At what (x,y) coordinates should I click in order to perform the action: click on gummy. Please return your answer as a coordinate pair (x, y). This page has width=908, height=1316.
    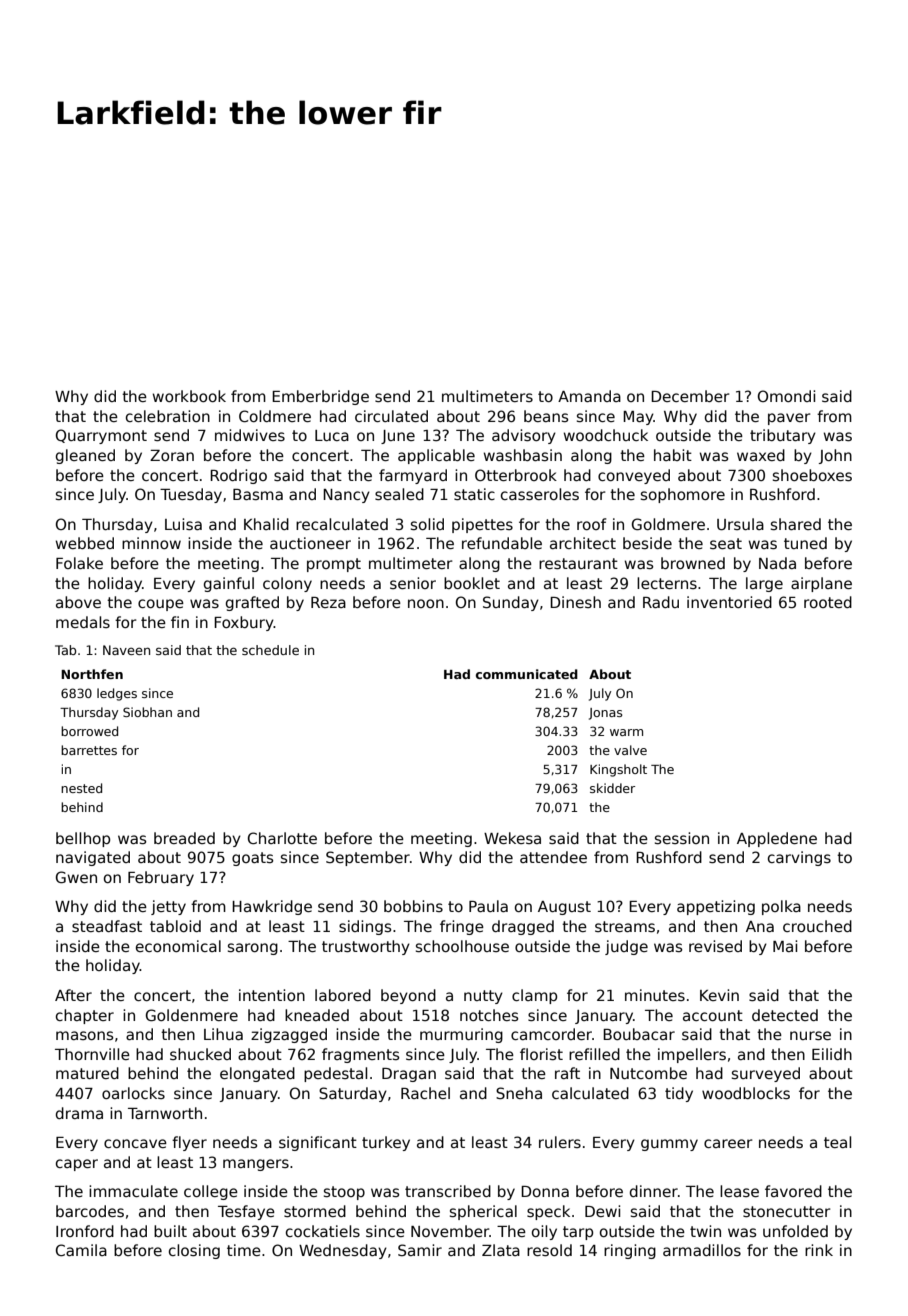
    Looking at the image, I should click on (669, 1145).
